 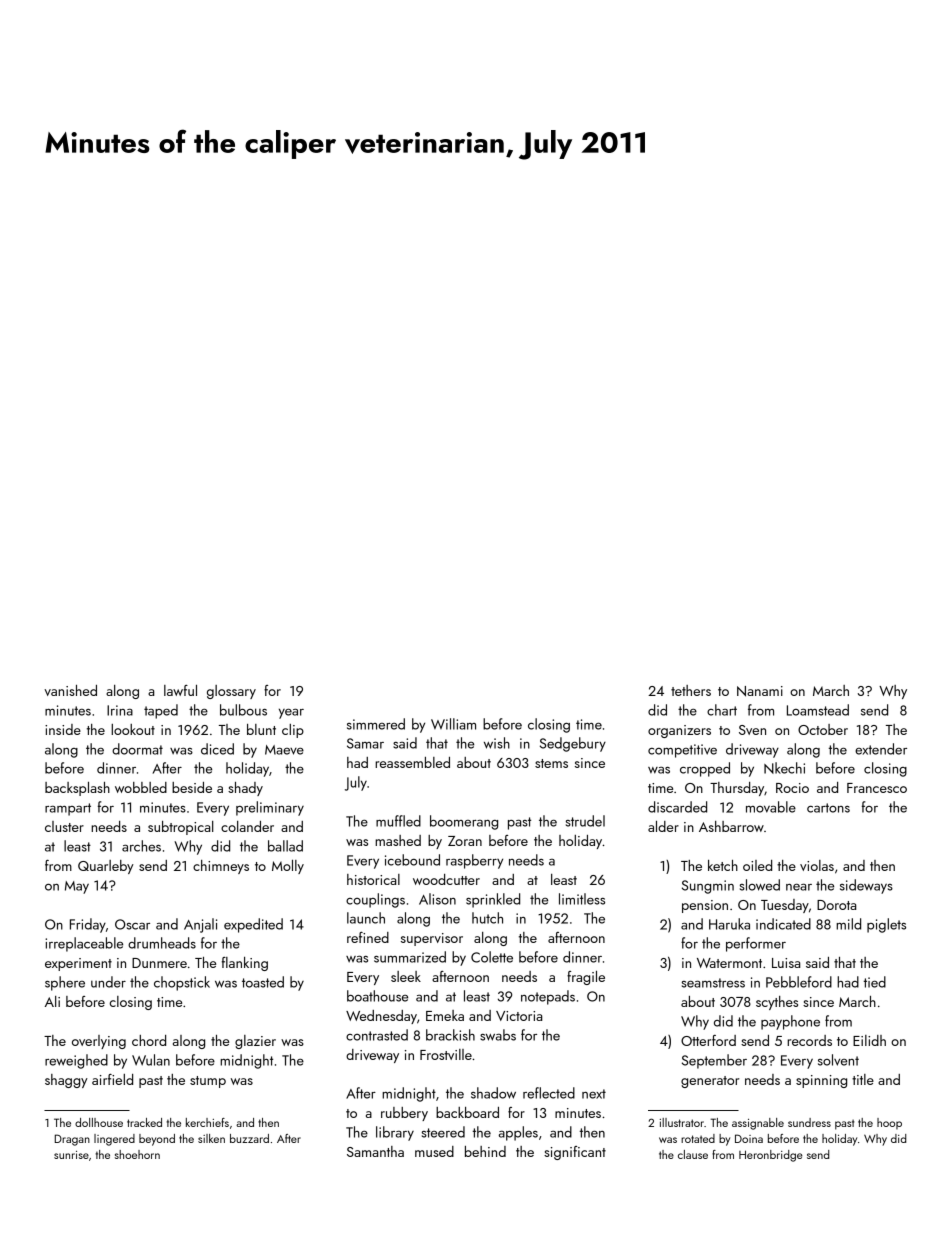 I want to click on tied, so click(x=875, y=982).
